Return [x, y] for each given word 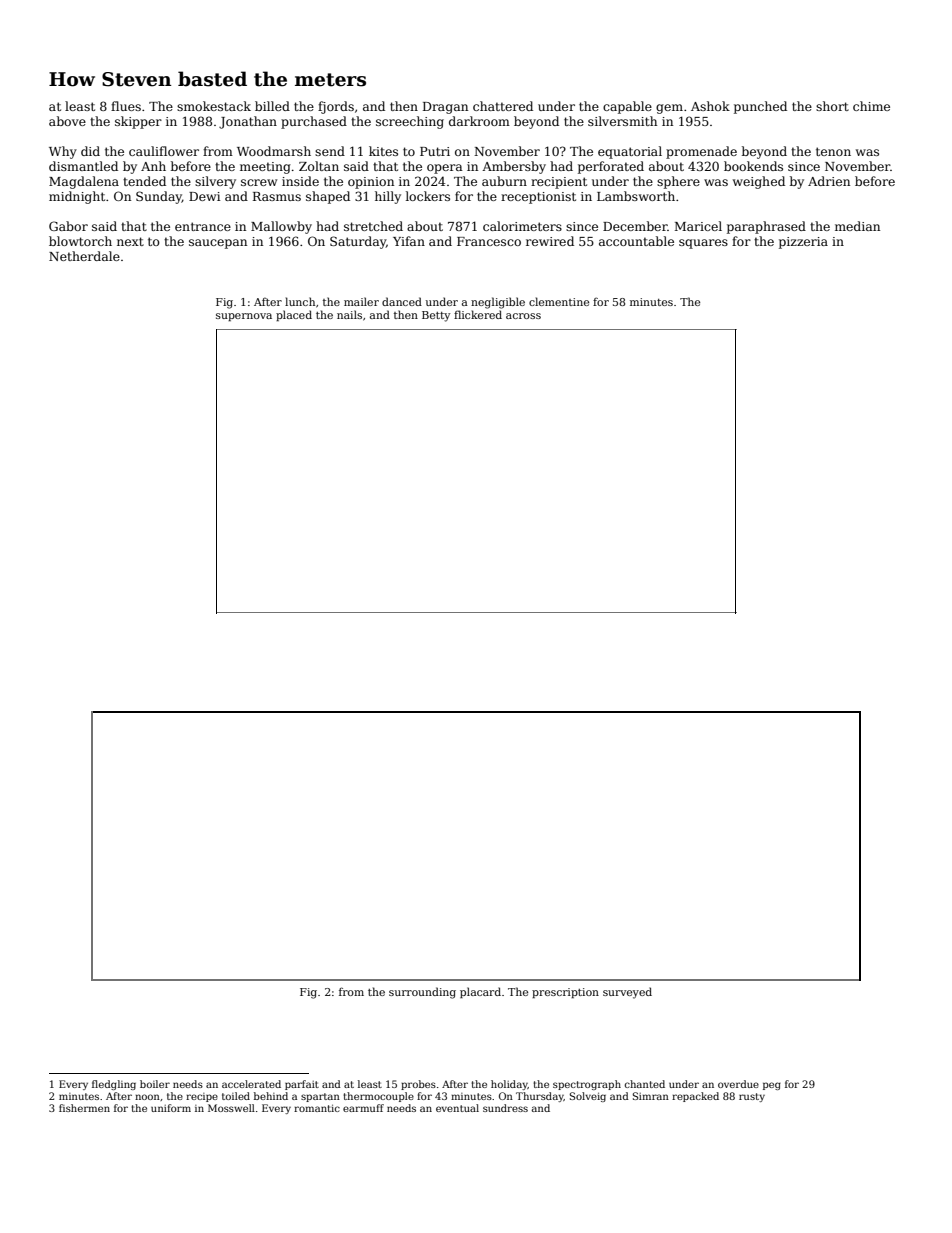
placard [480, 992]
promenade [701, 152]
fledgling [114, 1085]
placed [294, 315]
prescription [565, 993]
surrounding [422, 993]
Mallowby [281, 227]
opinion [371, 183]
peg [772, 1086]
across [523, 316]
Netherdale [84, 256]
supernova [244, 317]
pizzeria [803, 243]
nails [349, 314]
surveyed [627, 993]
